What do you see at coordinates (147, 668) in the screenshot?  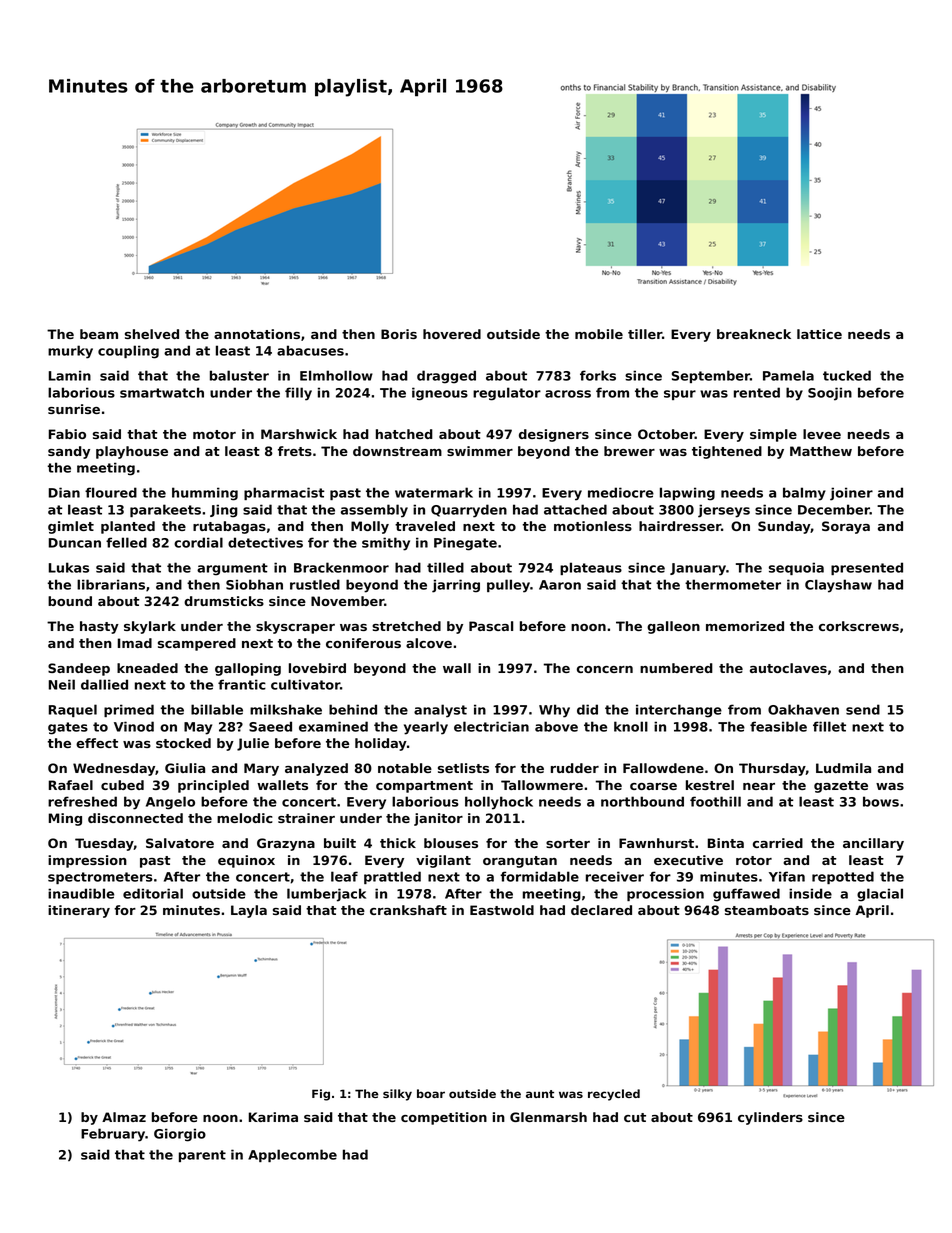 I see `kneaded` at bounding box center [147, 668].
